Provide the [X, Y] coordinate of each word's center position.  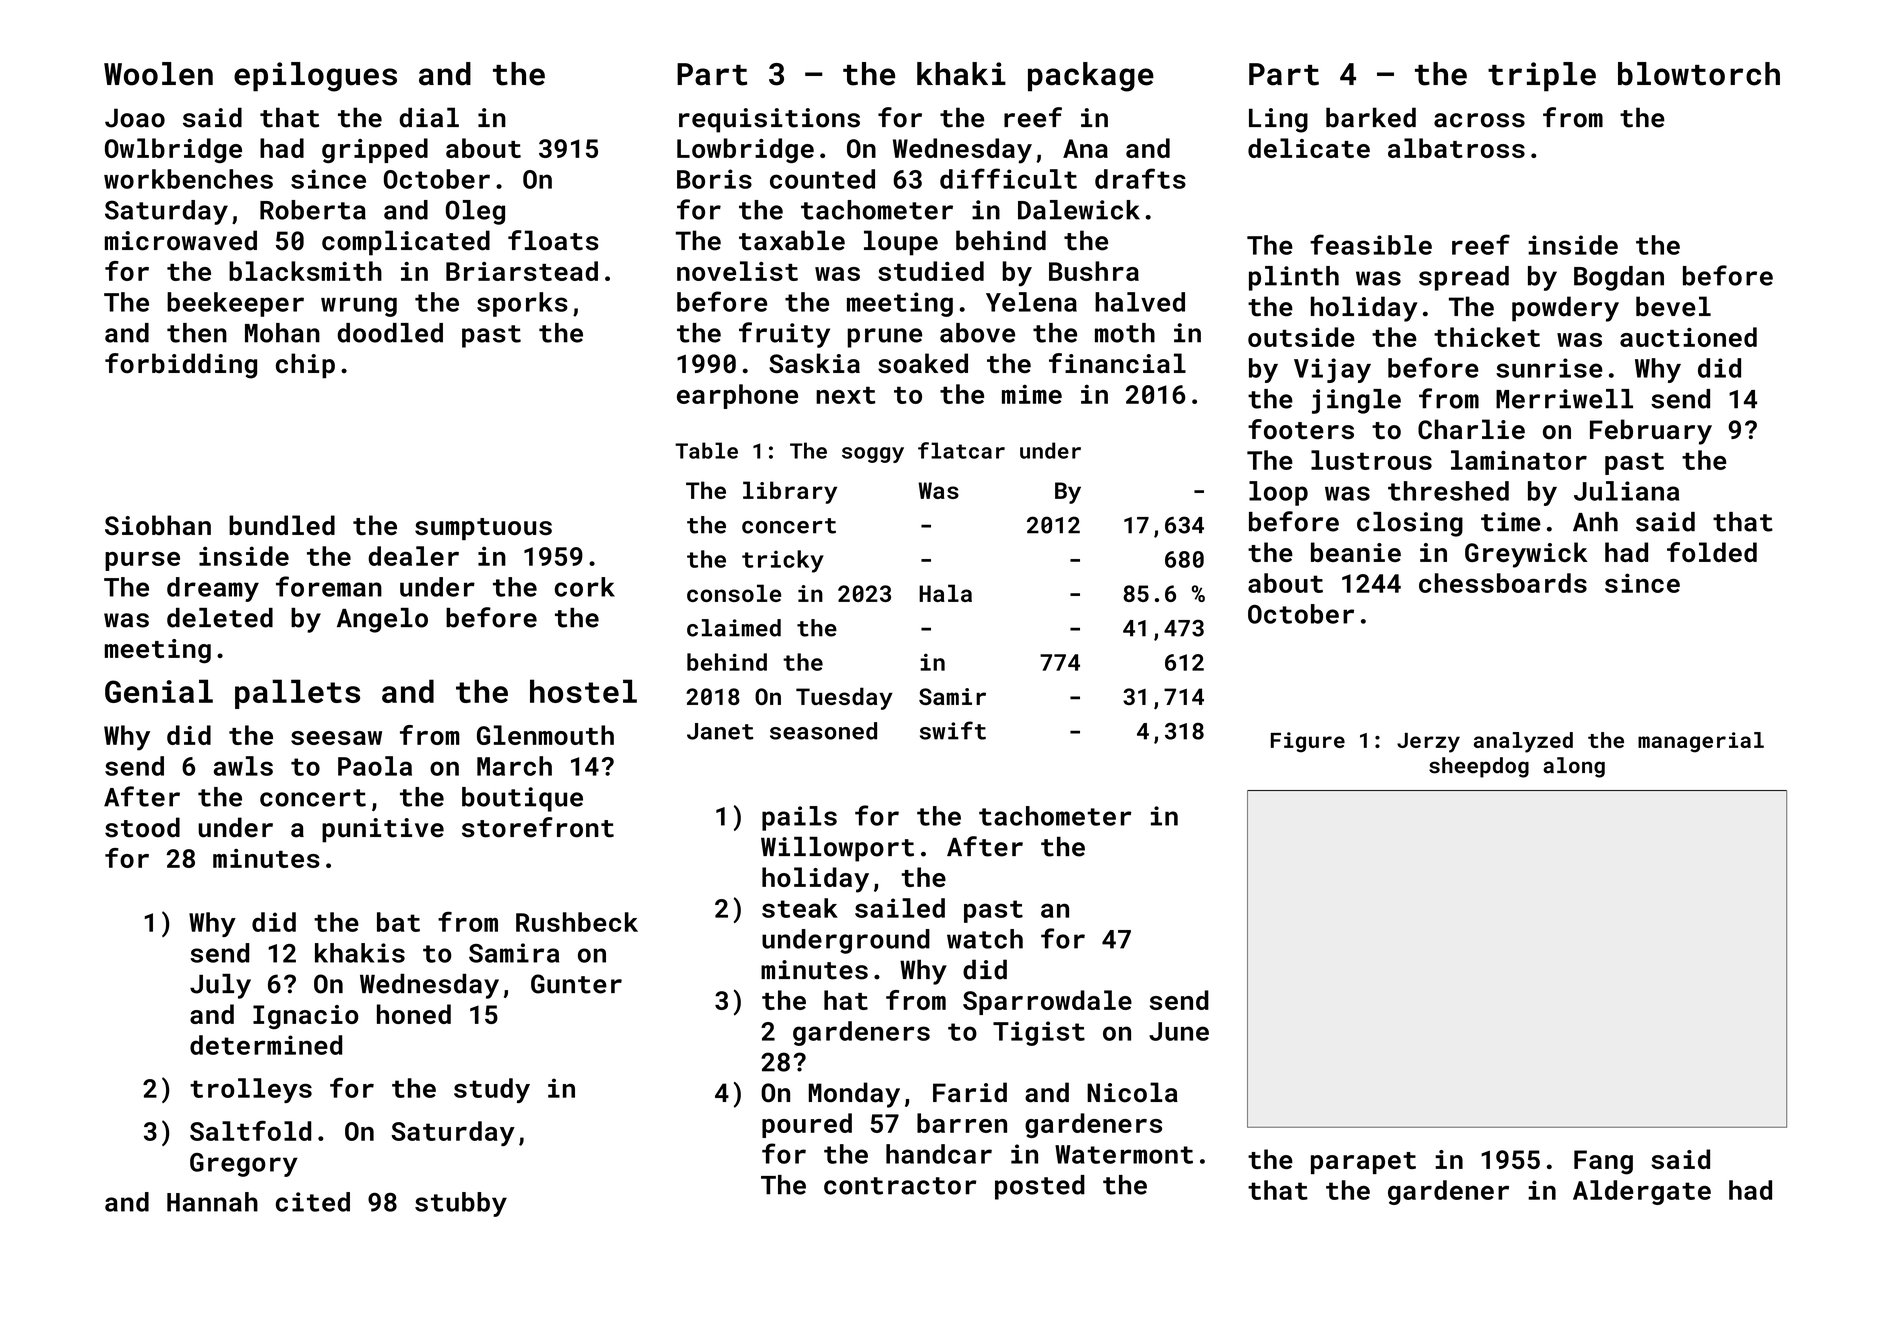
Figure [1308, 742]
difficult [1008, 178]
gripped [375, 150]
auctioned [1688, 337]
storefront [538, 827]
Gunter [576, 984]
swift [953, 730]
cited [313, 1202]
